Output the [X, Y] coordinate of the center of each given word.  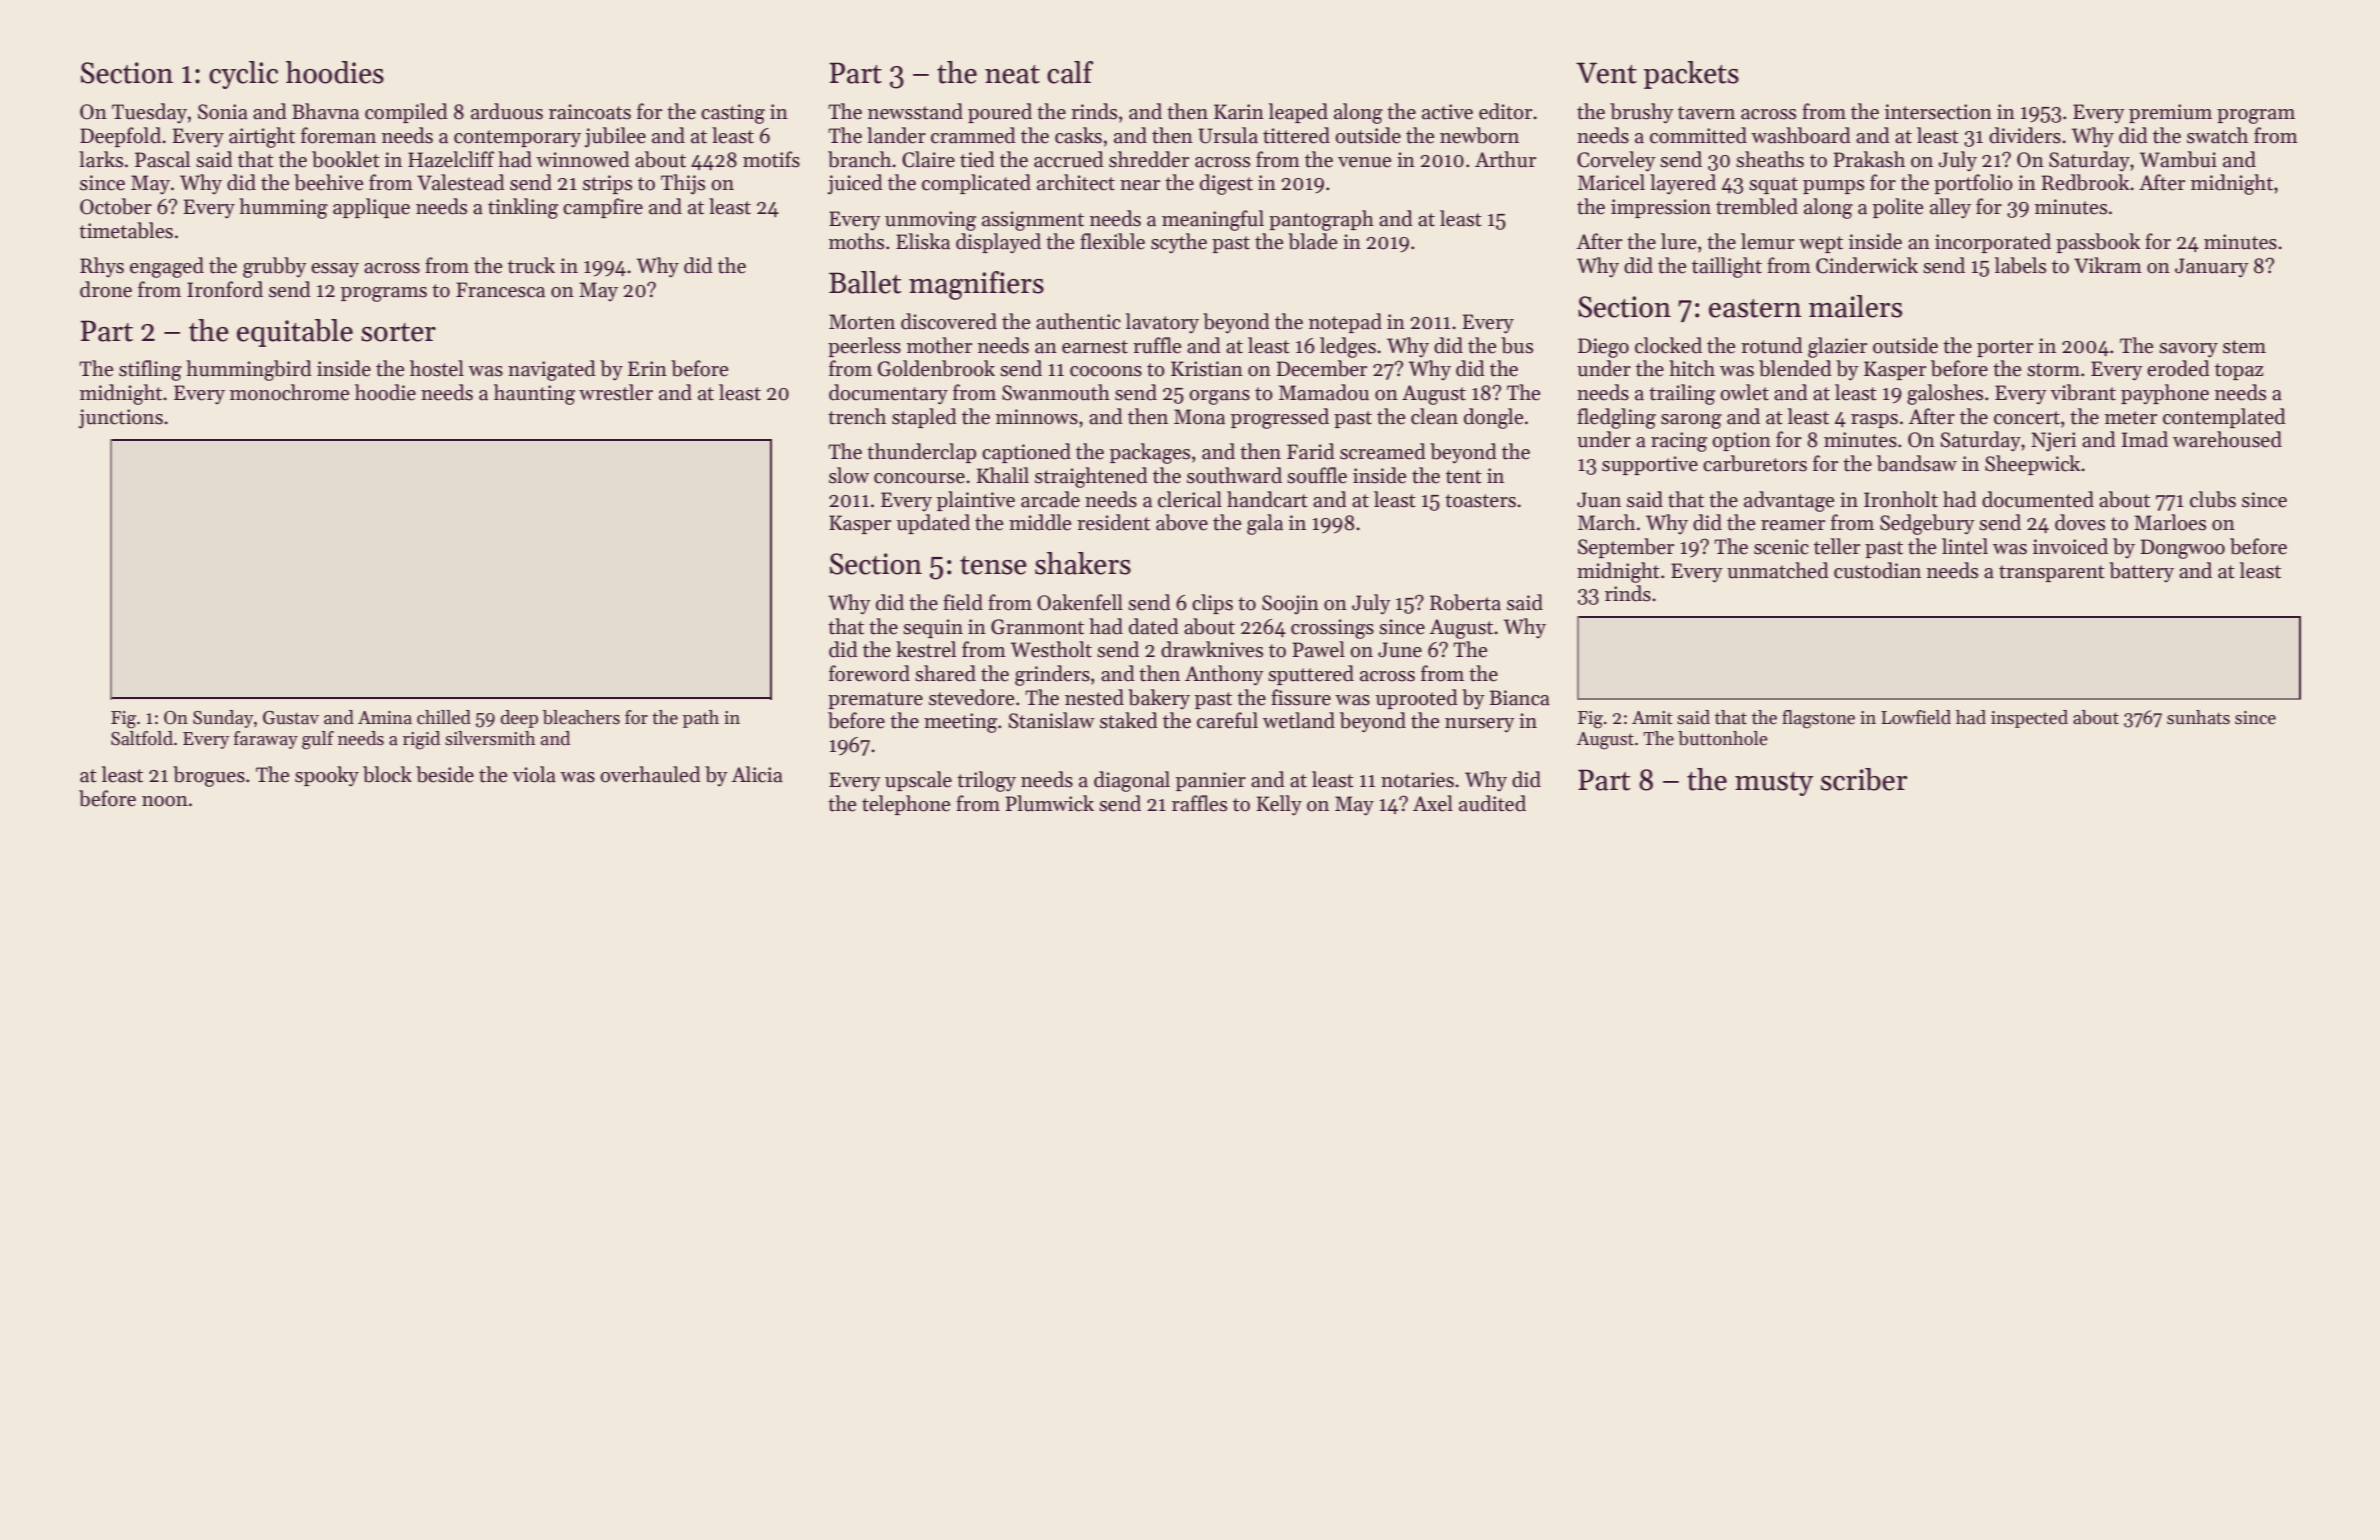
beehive [328, 182]
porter [2005, 348]
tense [993, 565]
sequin [933, 628]
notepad [1345, 323]
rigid [421, 740]
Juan [1599, 500]
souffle [1317, 475]
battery [2141, 572]
